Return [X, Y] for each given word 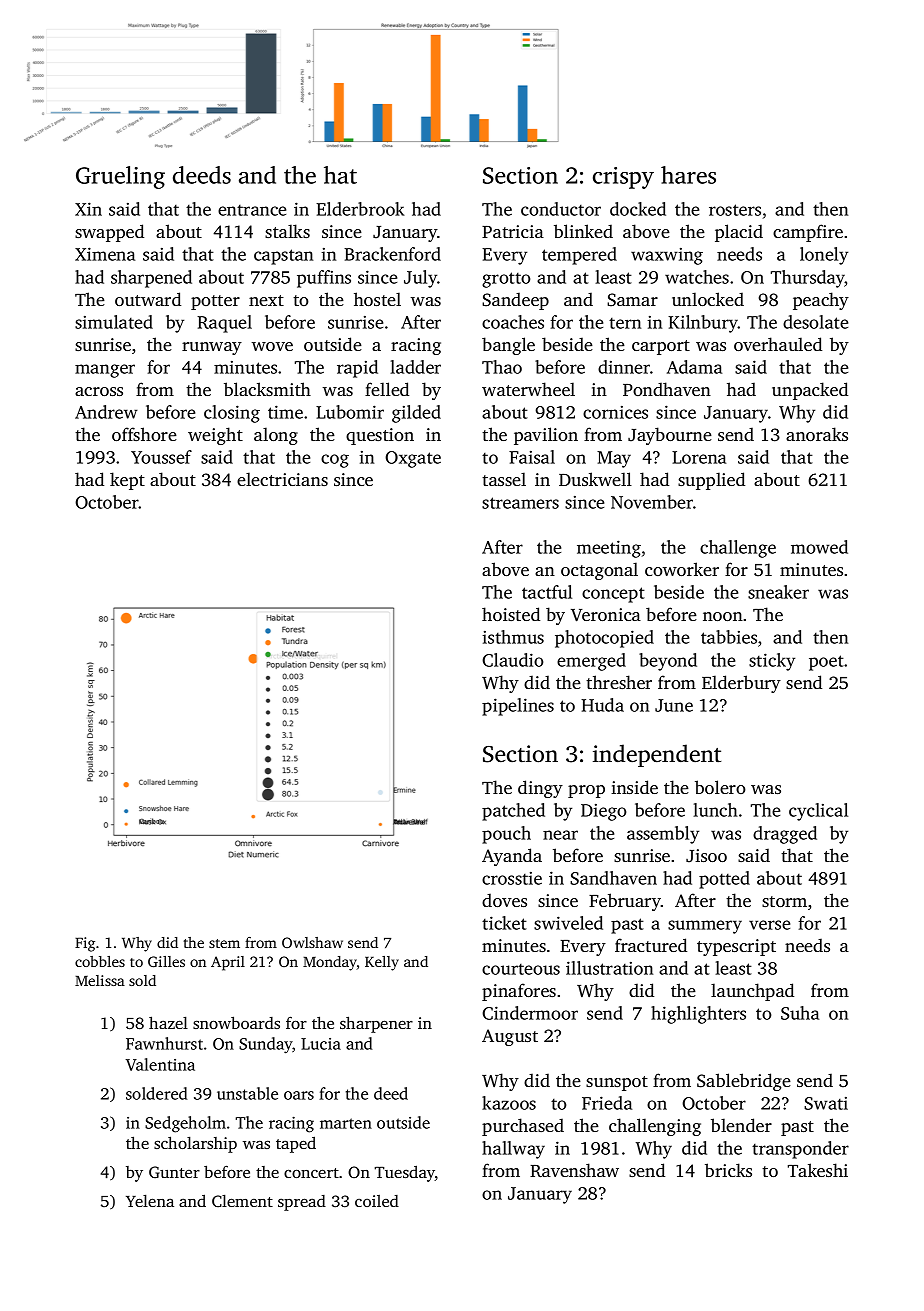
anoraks [817, 434]
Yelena [150, 1200]
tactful [547, 592]
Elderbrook [360, 209]
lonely [824, 256]
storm [784, 901]
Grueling [120, 177]
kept [127, 481]
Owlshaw [312, 942]
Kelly [382, 963]
